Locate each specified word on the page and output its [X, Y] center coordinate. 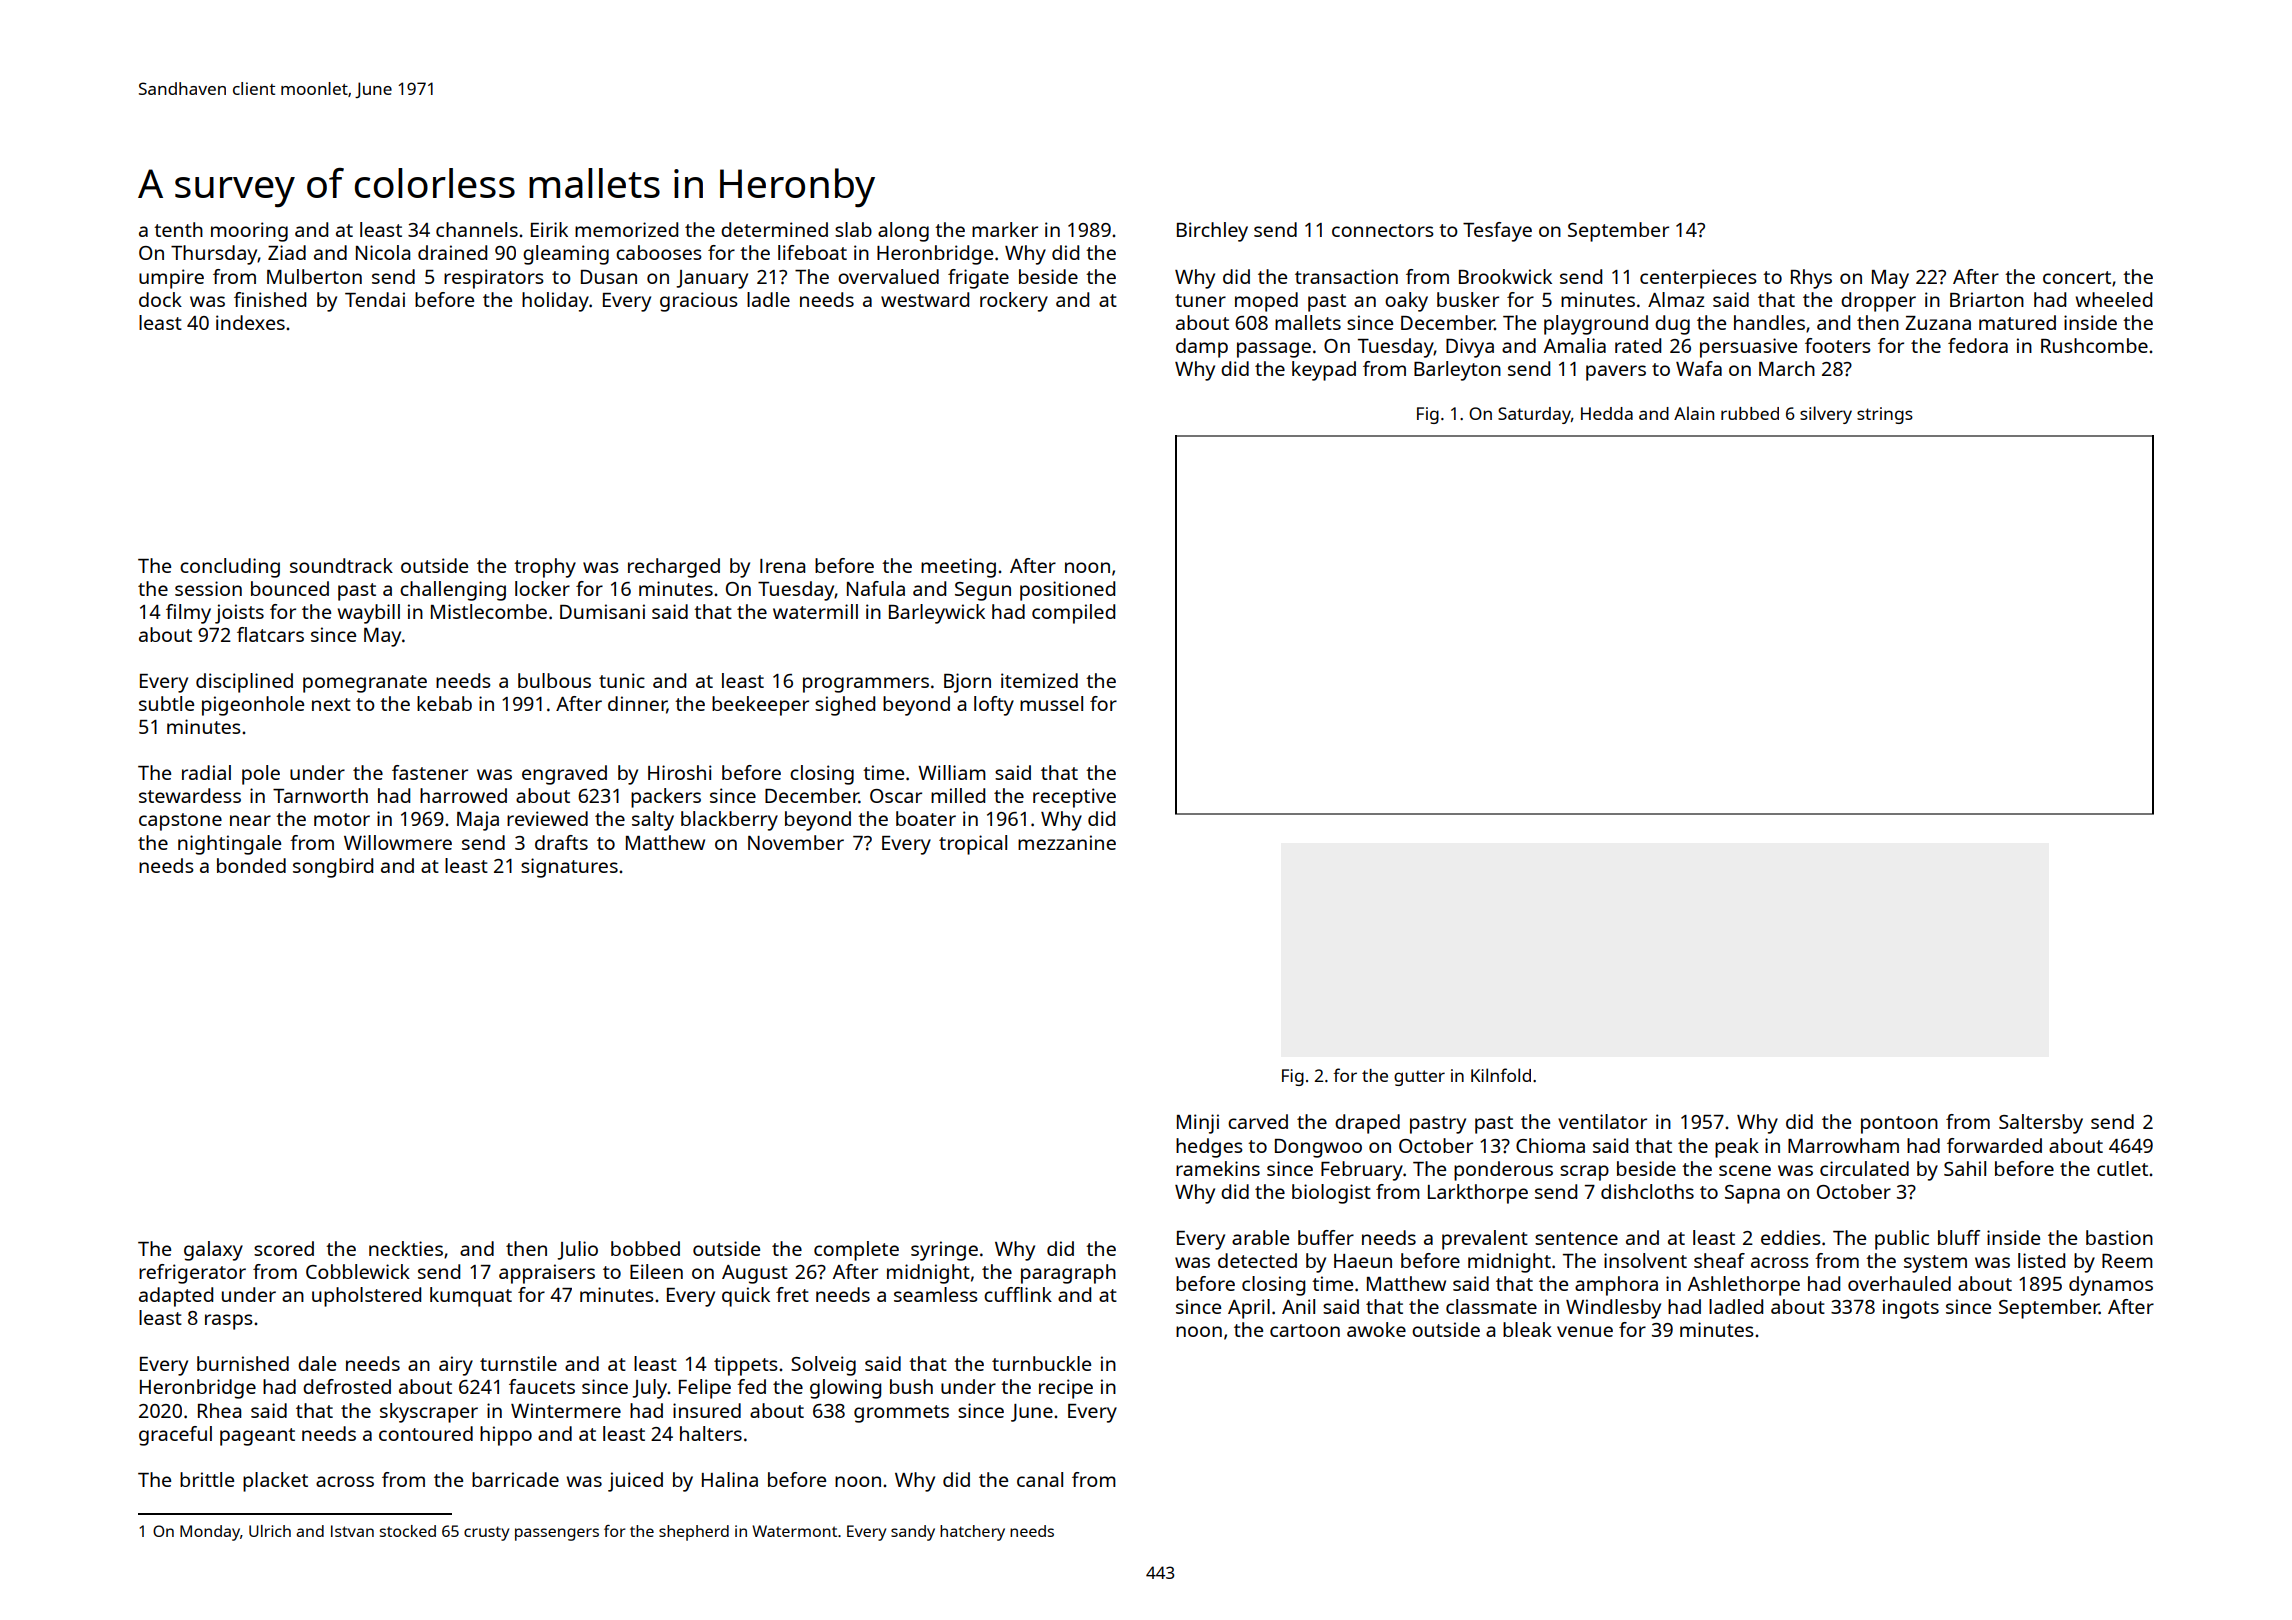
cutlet [2122, 1168]
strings [1885, 415]
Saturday [1534, 415]
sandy [913, 1533]
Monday [210, 1533]
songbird [333, 868]
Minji [1198, 1124]
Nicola [383, 252]
